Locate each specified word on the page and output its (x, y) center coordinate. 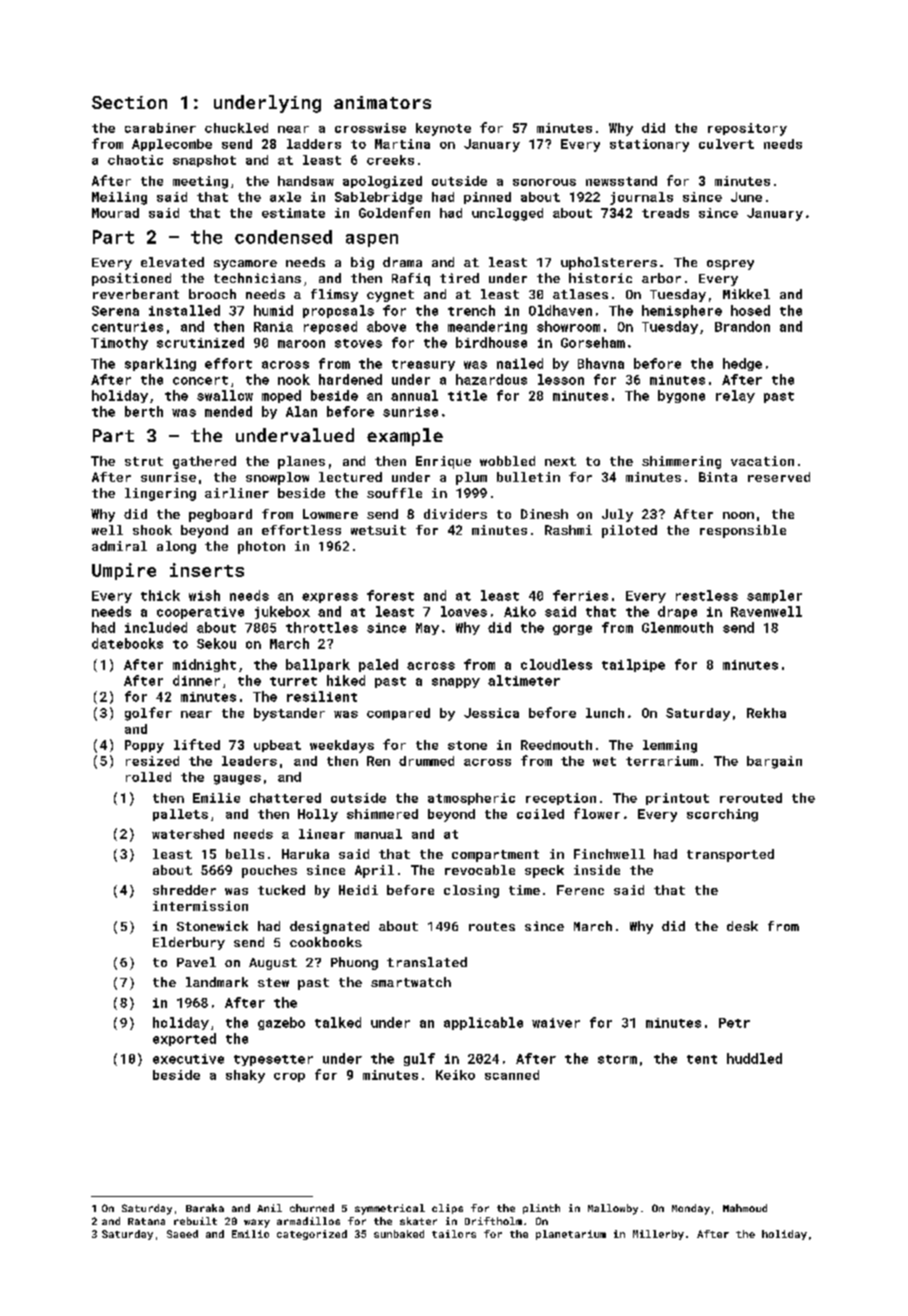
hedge (742, 364)
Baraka (205, 1208)
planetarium (571, 1235)
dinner (196, 680)
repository (747, 129)
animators (382, 102)
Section (129, 102)
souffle (394, 493)
